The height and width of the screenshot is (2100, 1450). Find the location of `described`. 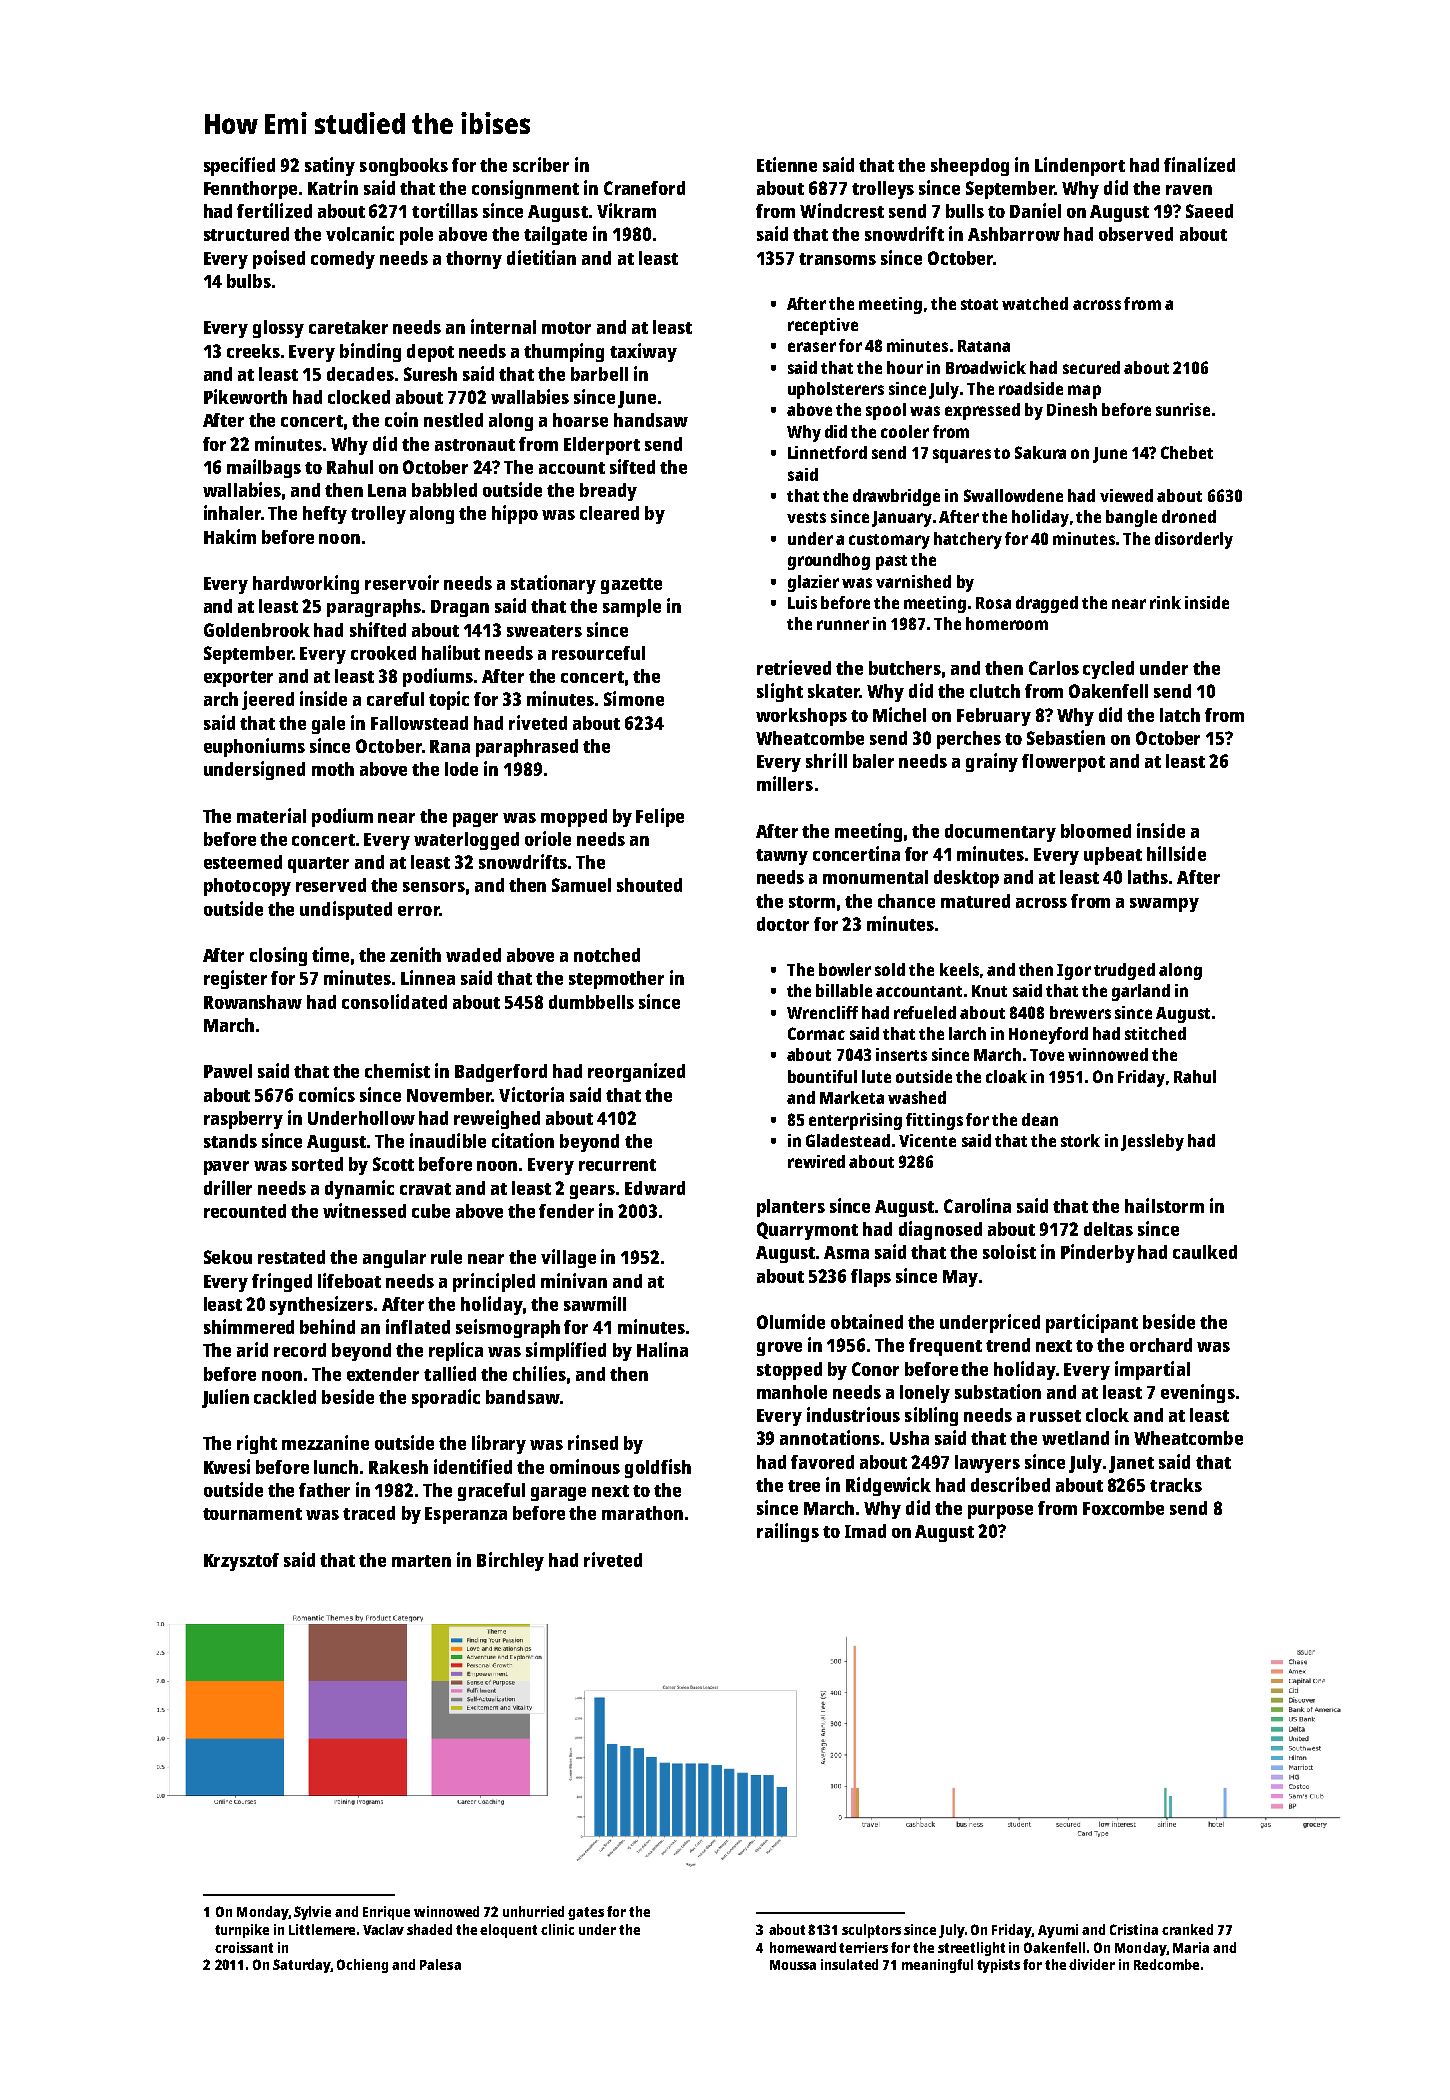

described is located at coordinates (1010, 1484).
